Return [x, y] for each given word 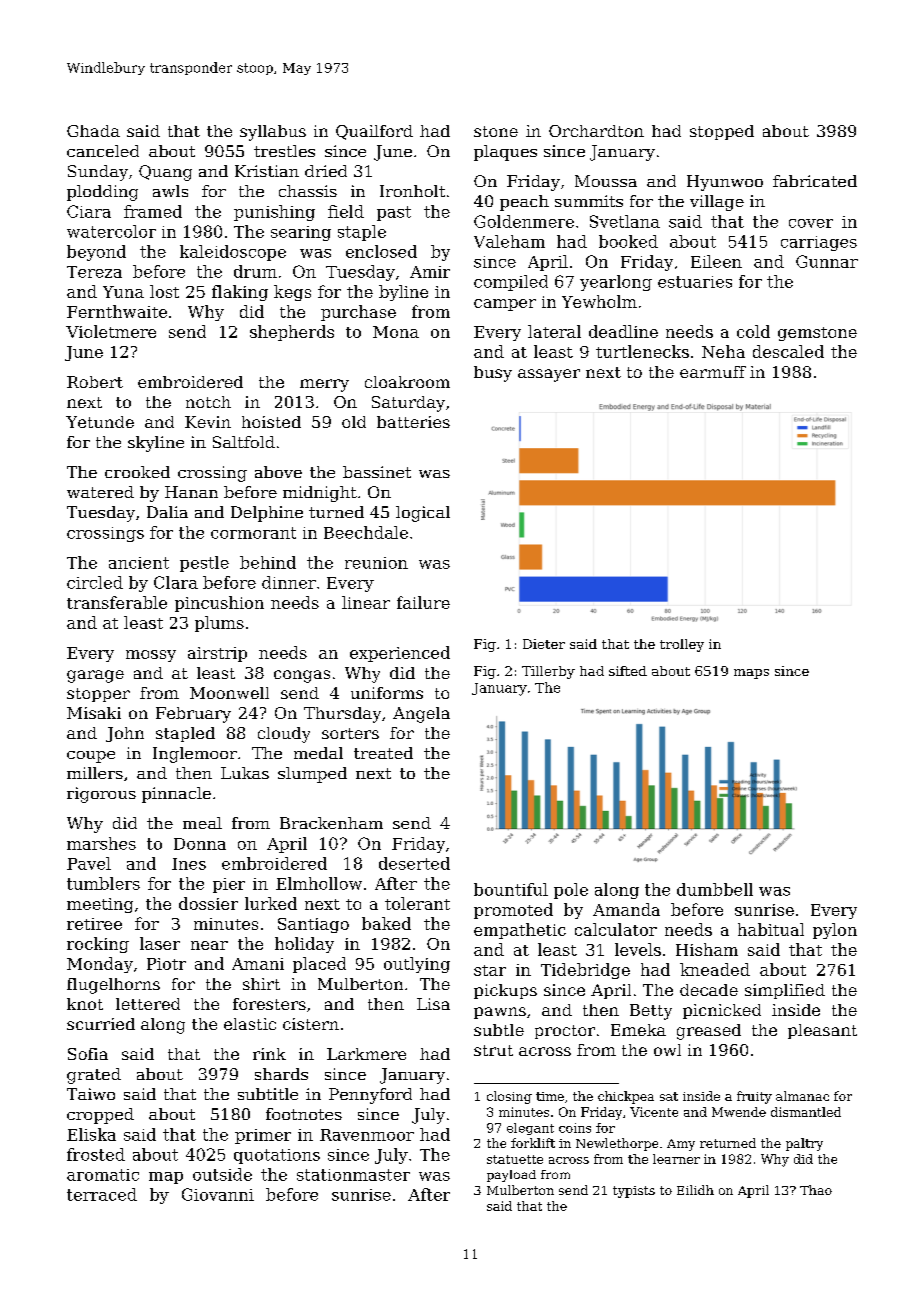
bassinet [377, 472]
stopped [722, 132]
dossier [208, 903]
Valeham [509, 241]
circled [95, 582]
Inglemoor [195, 755]
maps [751, 674]
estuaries [695, 282]
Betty [651, 1012]
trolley [682, 645]
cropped [100, 1116]
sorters [350, 733]
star [490, 970]
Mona [396, 332]
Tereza [94, 272]
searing [301, 233]
